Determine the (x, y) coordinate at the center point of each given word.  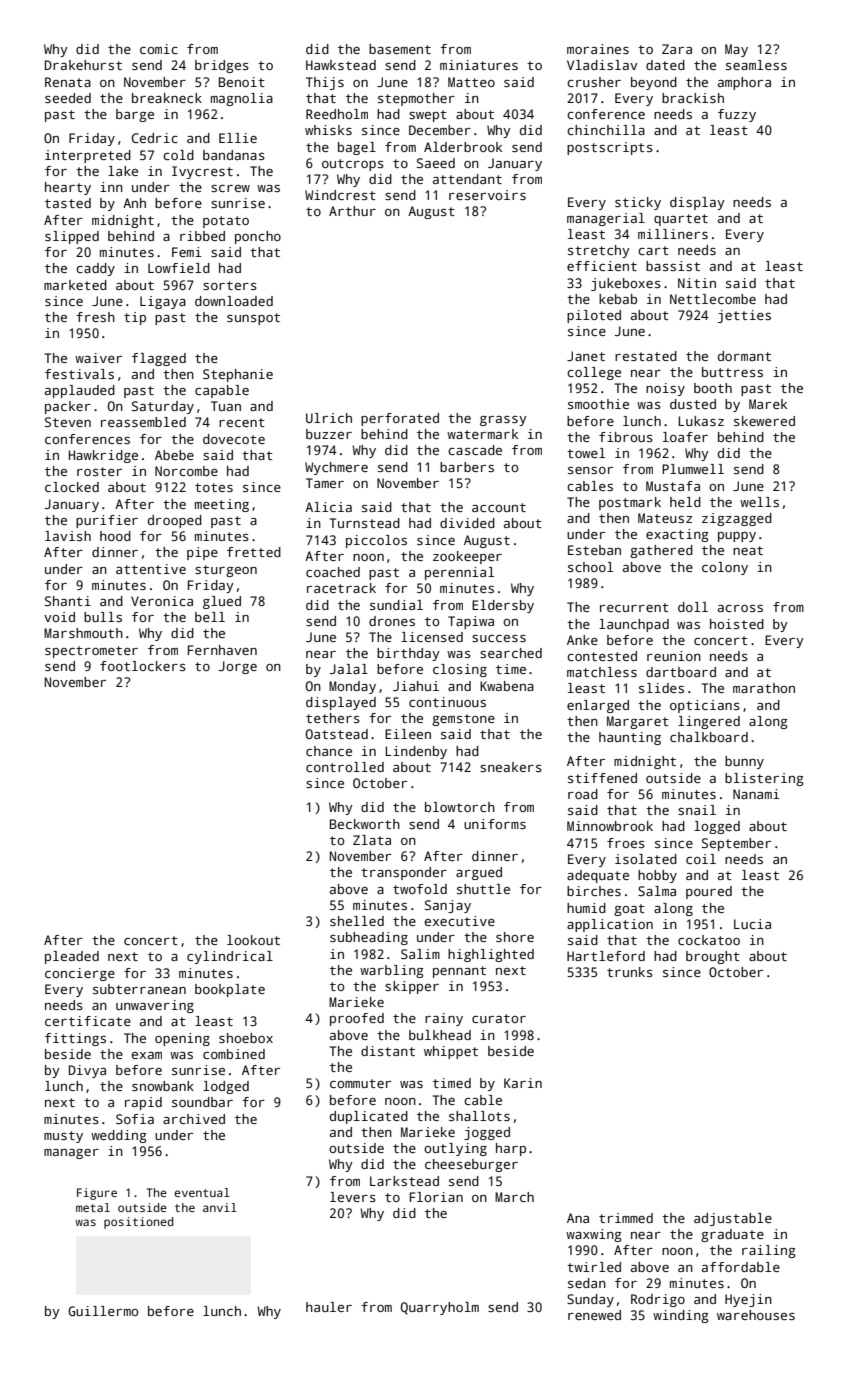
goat (629, 910)
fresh (95, 317)
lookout (253, 940)
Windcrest (340, 195)
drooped (175, 521)
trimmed (626, 1218)
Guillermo (103, 1311)
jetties (744, 316)
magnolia (242, 99)
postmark (630, 503)
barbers (467, 467)
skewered (764, 421)
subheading (369, 938)
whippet (451, 1052)
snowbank (163, 1086)
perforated (400, 419)
